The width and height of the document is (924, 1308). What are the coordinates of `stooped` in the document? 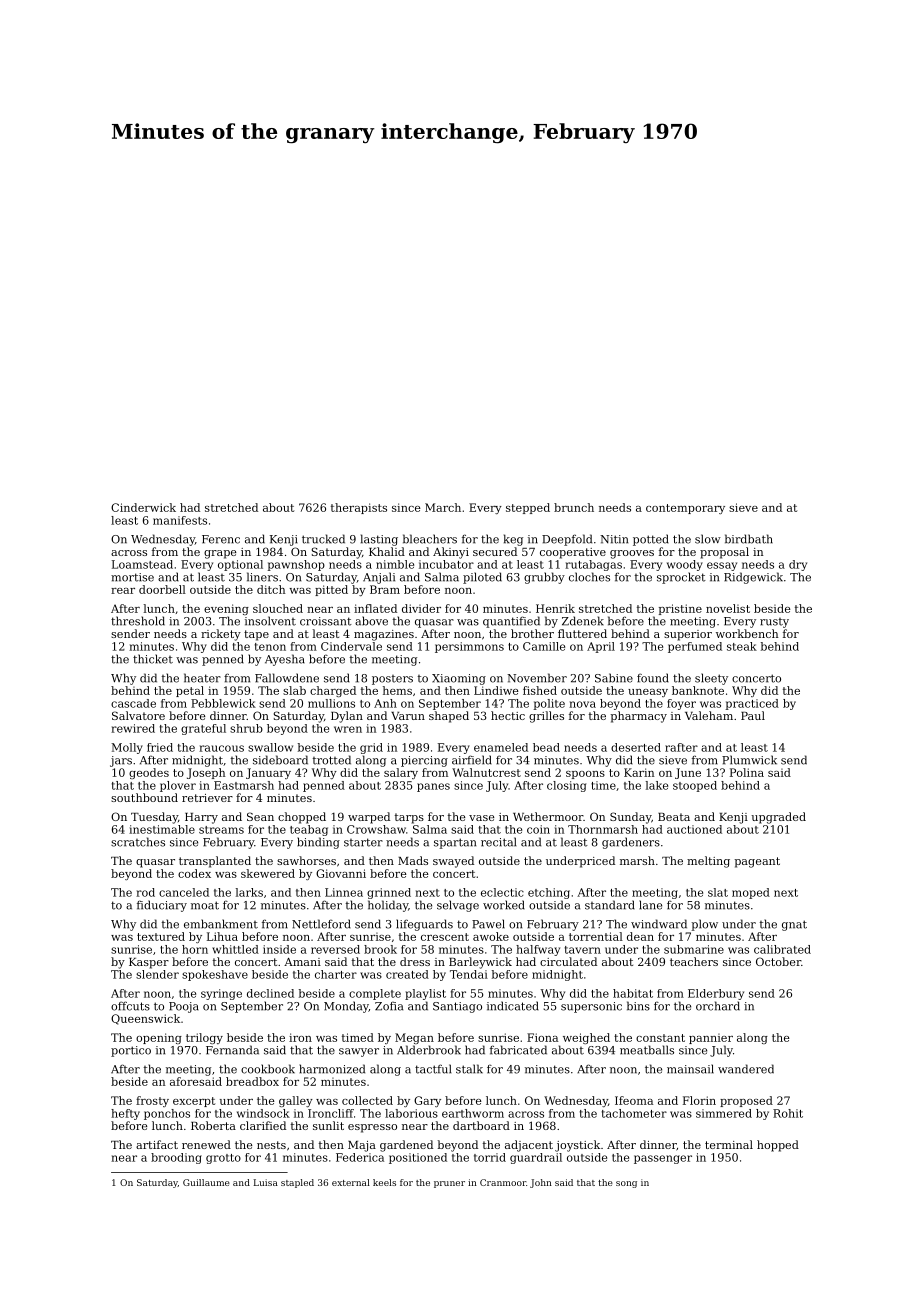 It's located at (695, 786).
